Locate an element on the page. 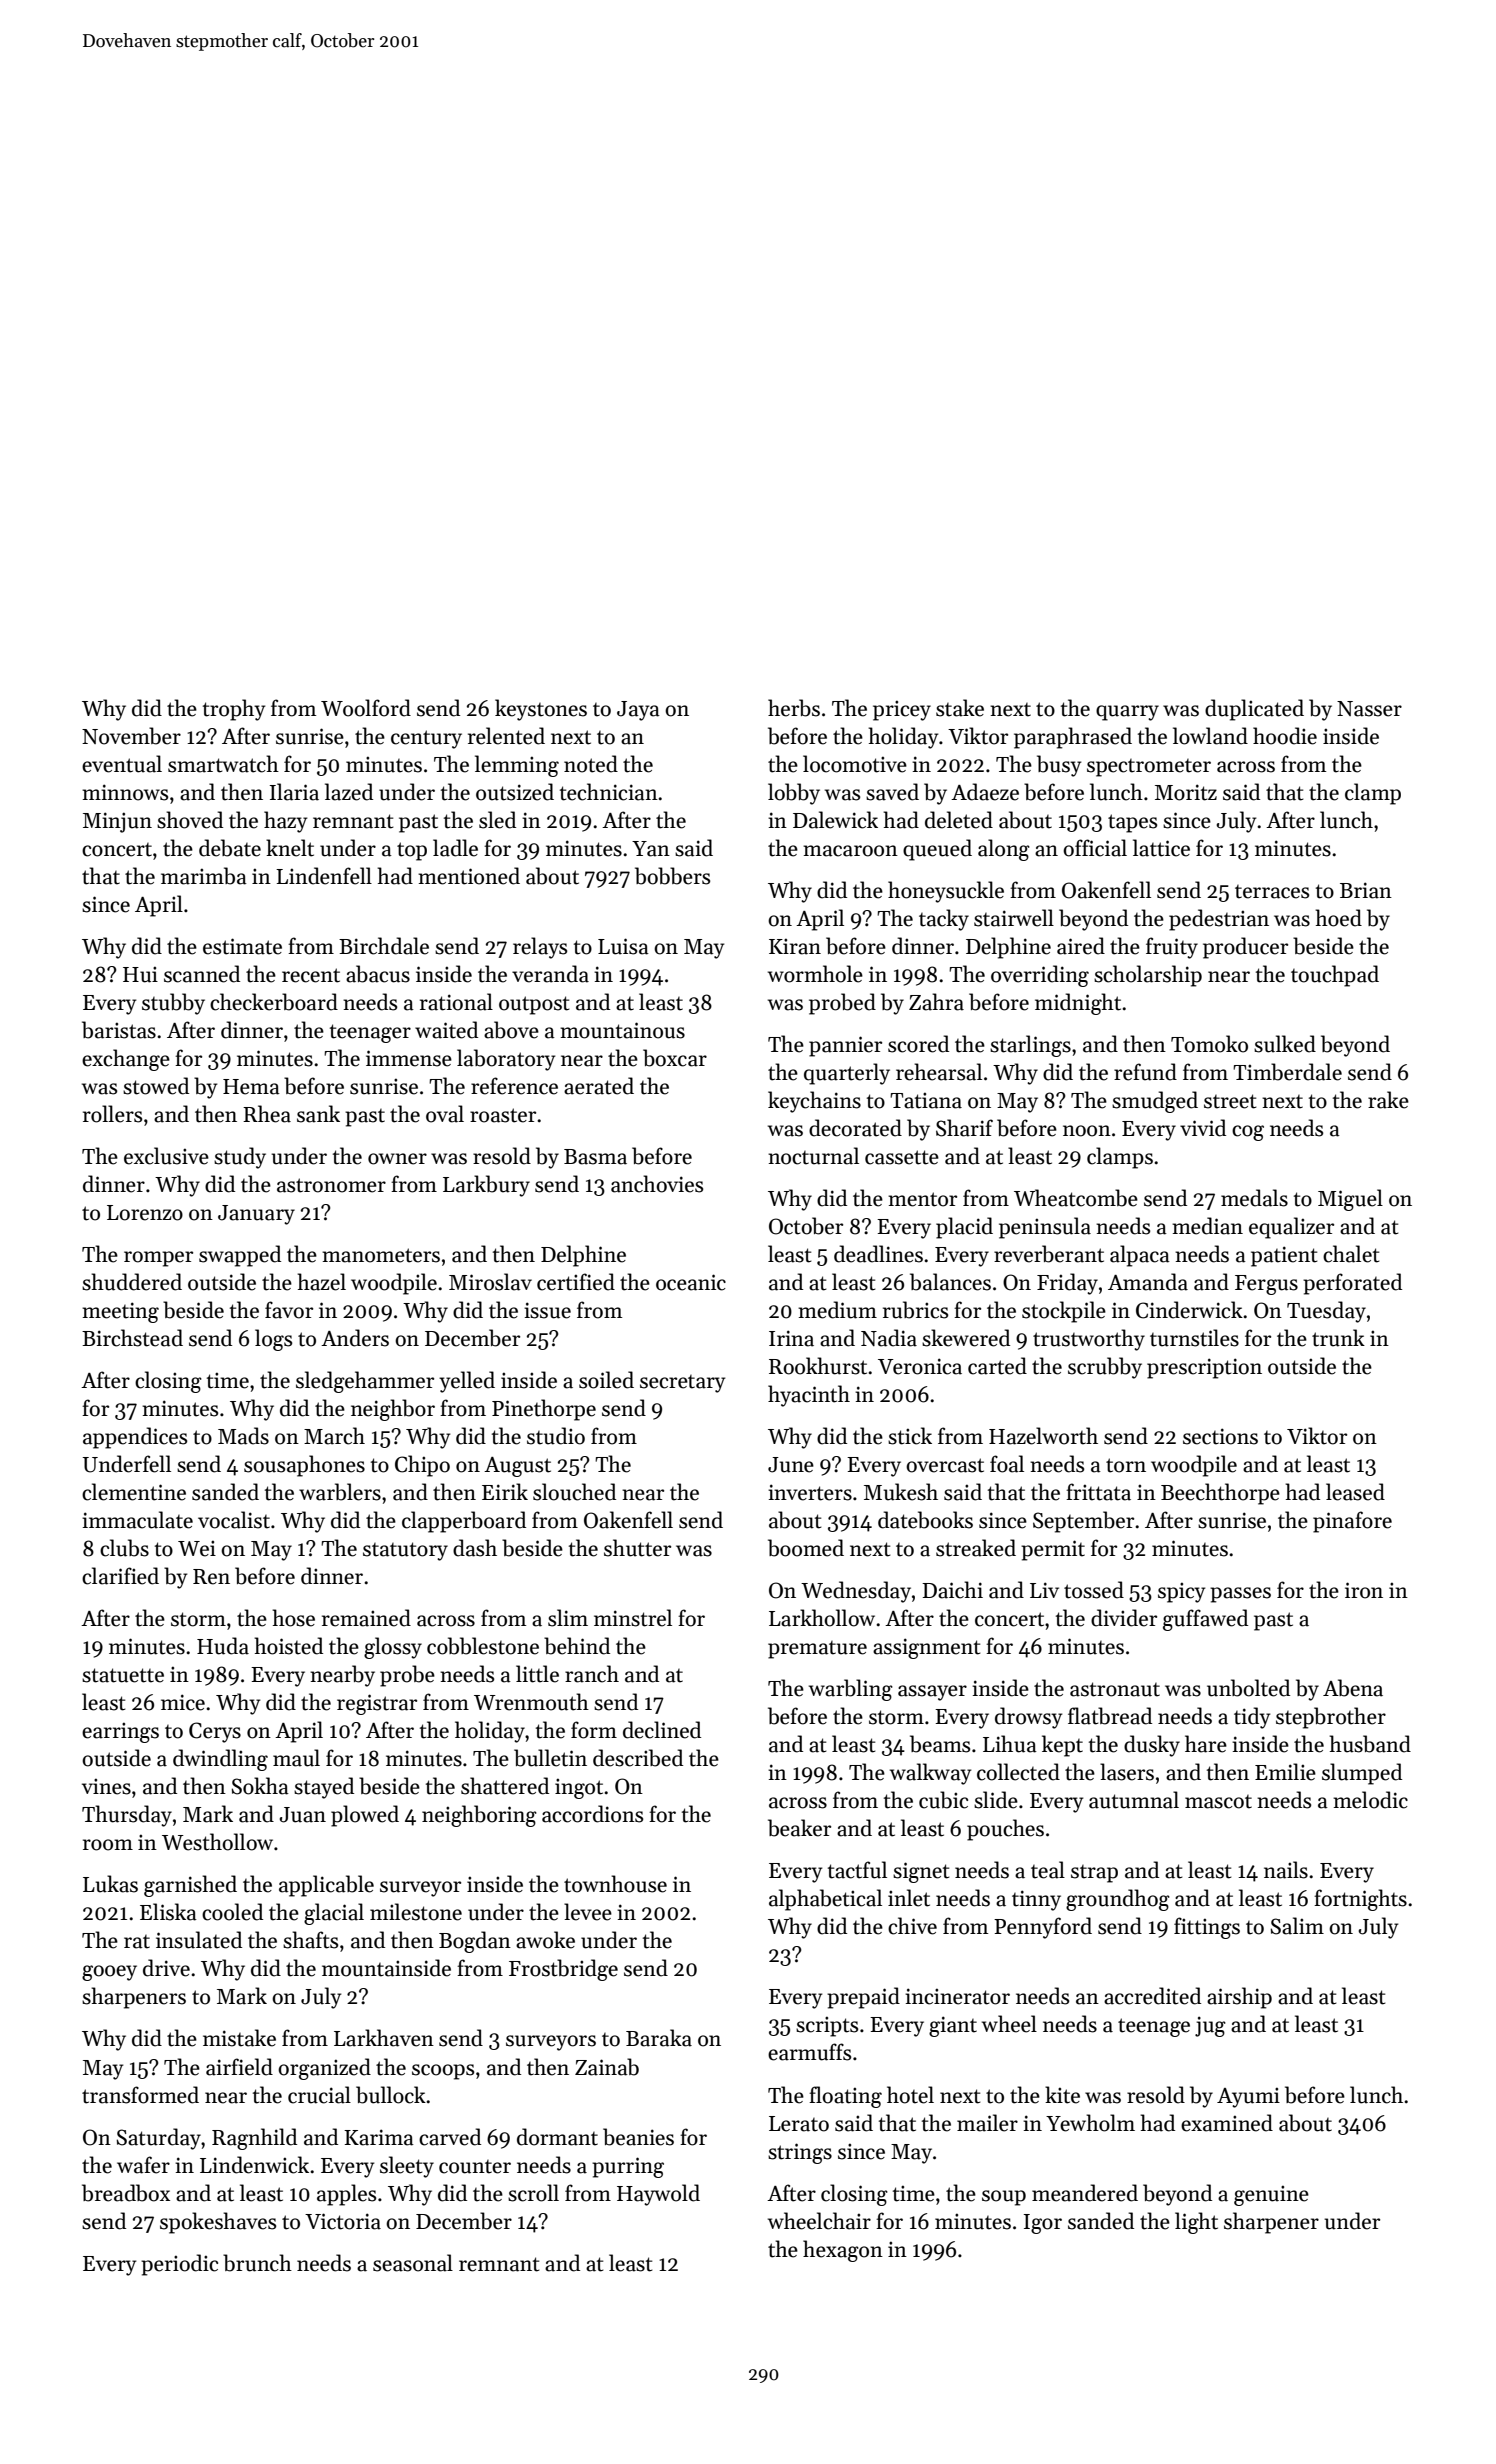 The width and height of the document is (1496, 2464). Woolford is located at coordinates (366, 708).
